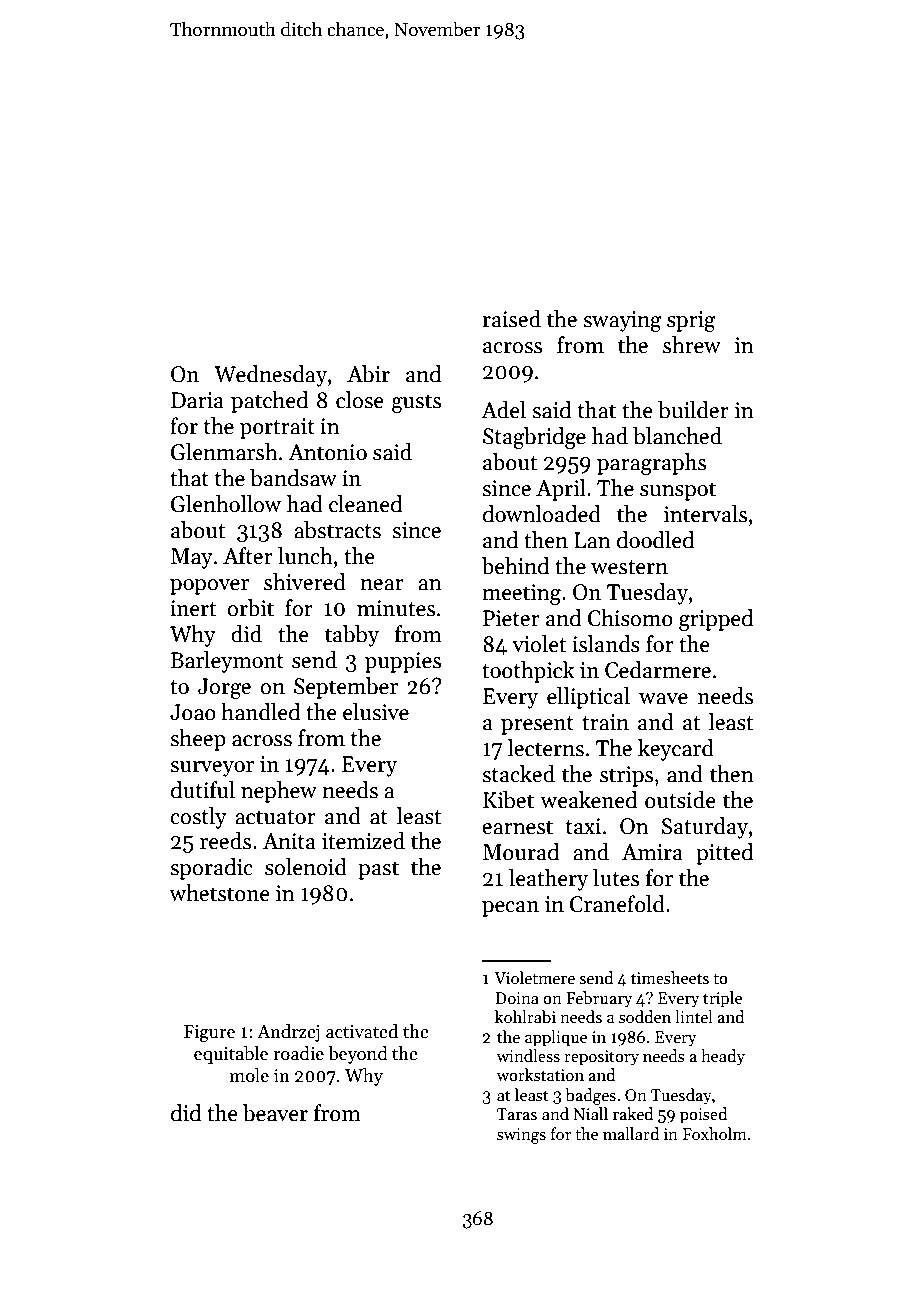  Describe the element at coordinates (270, 376) in the document. I see `Wednesday` at that location.
